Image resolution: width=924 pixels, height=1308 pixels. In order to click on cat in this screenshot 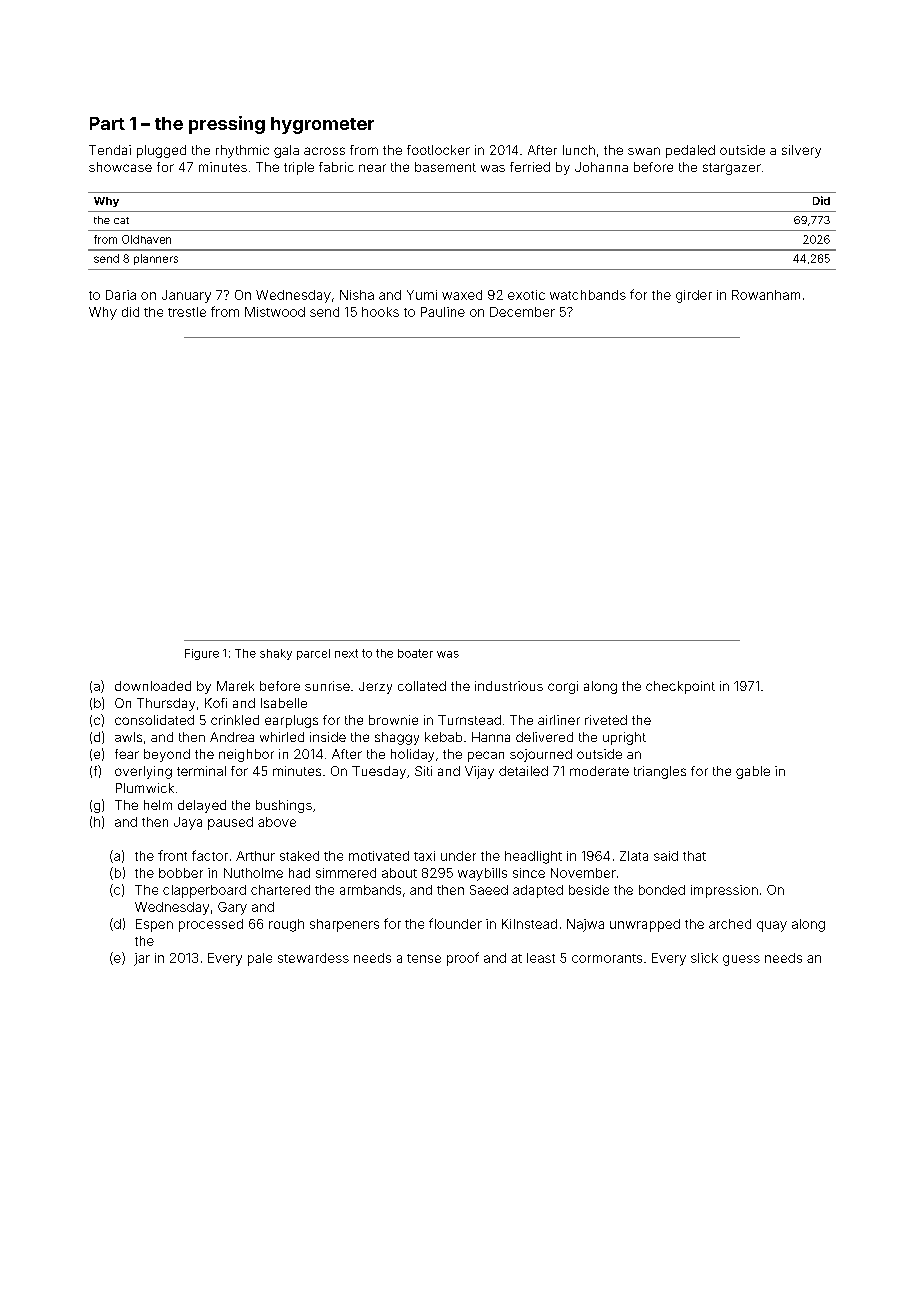, I will do `click(121, 220)`.
